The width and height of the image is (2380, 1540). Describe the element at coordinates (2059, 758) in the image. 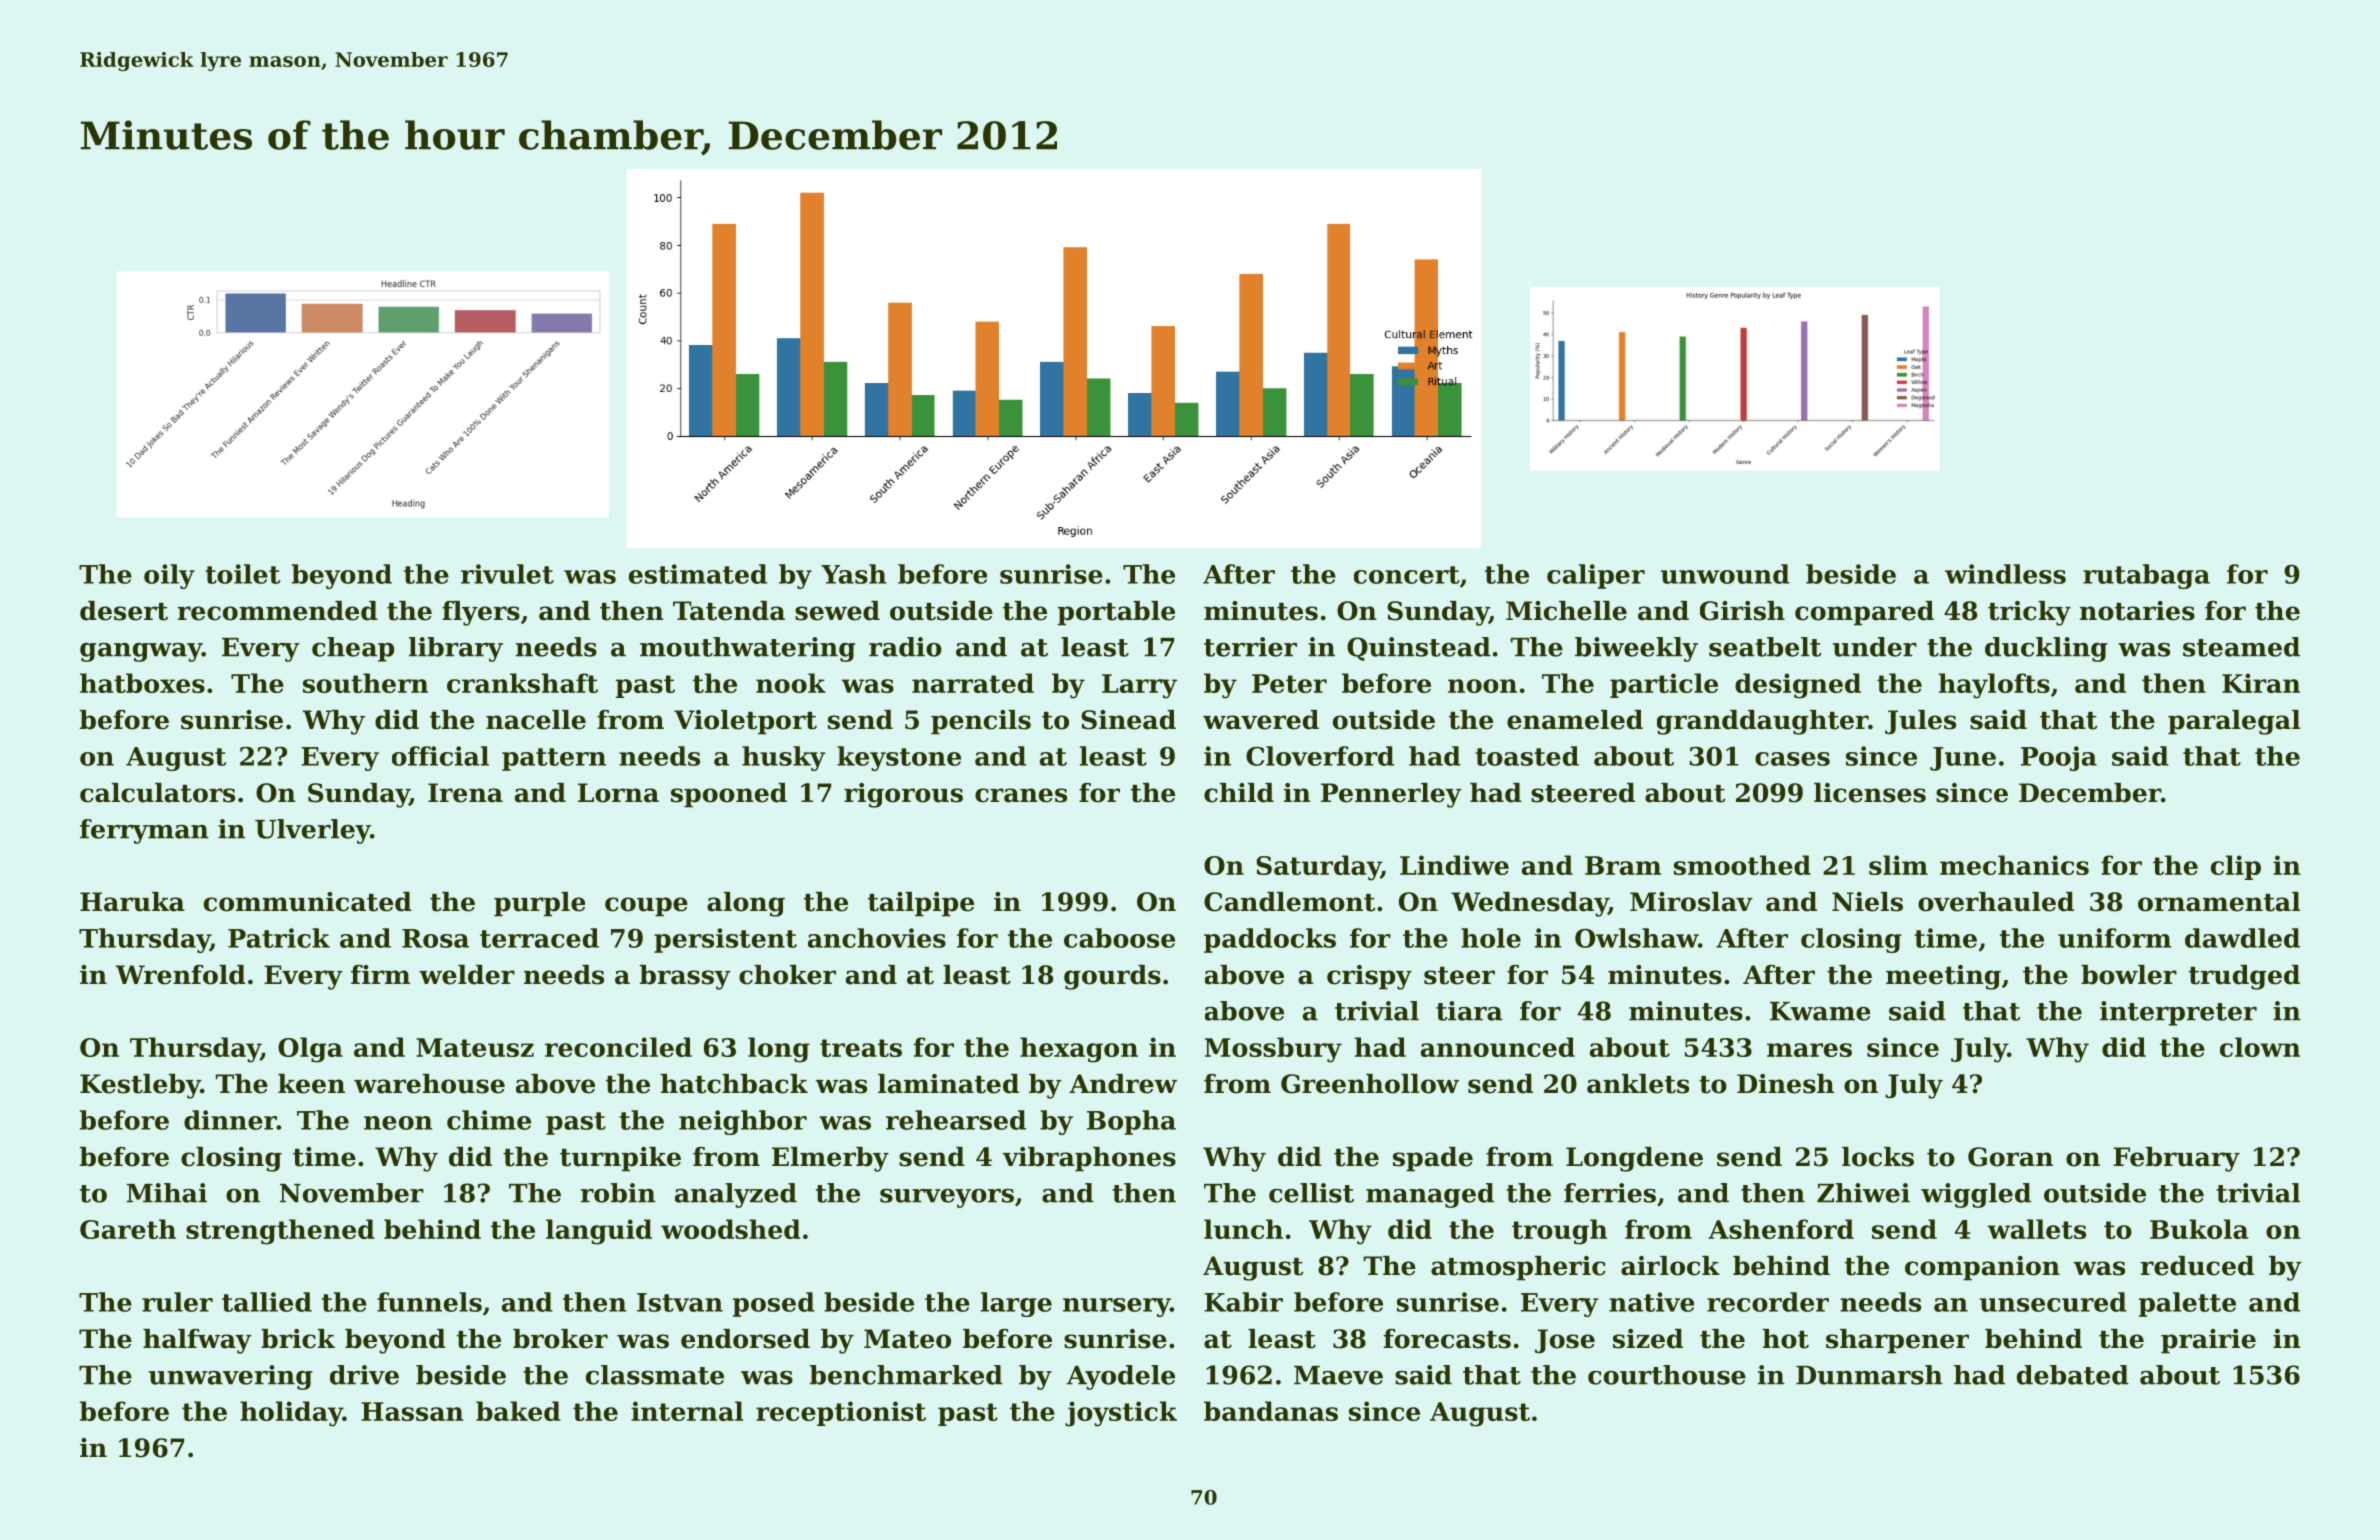

I see `Pooja` at that location.
